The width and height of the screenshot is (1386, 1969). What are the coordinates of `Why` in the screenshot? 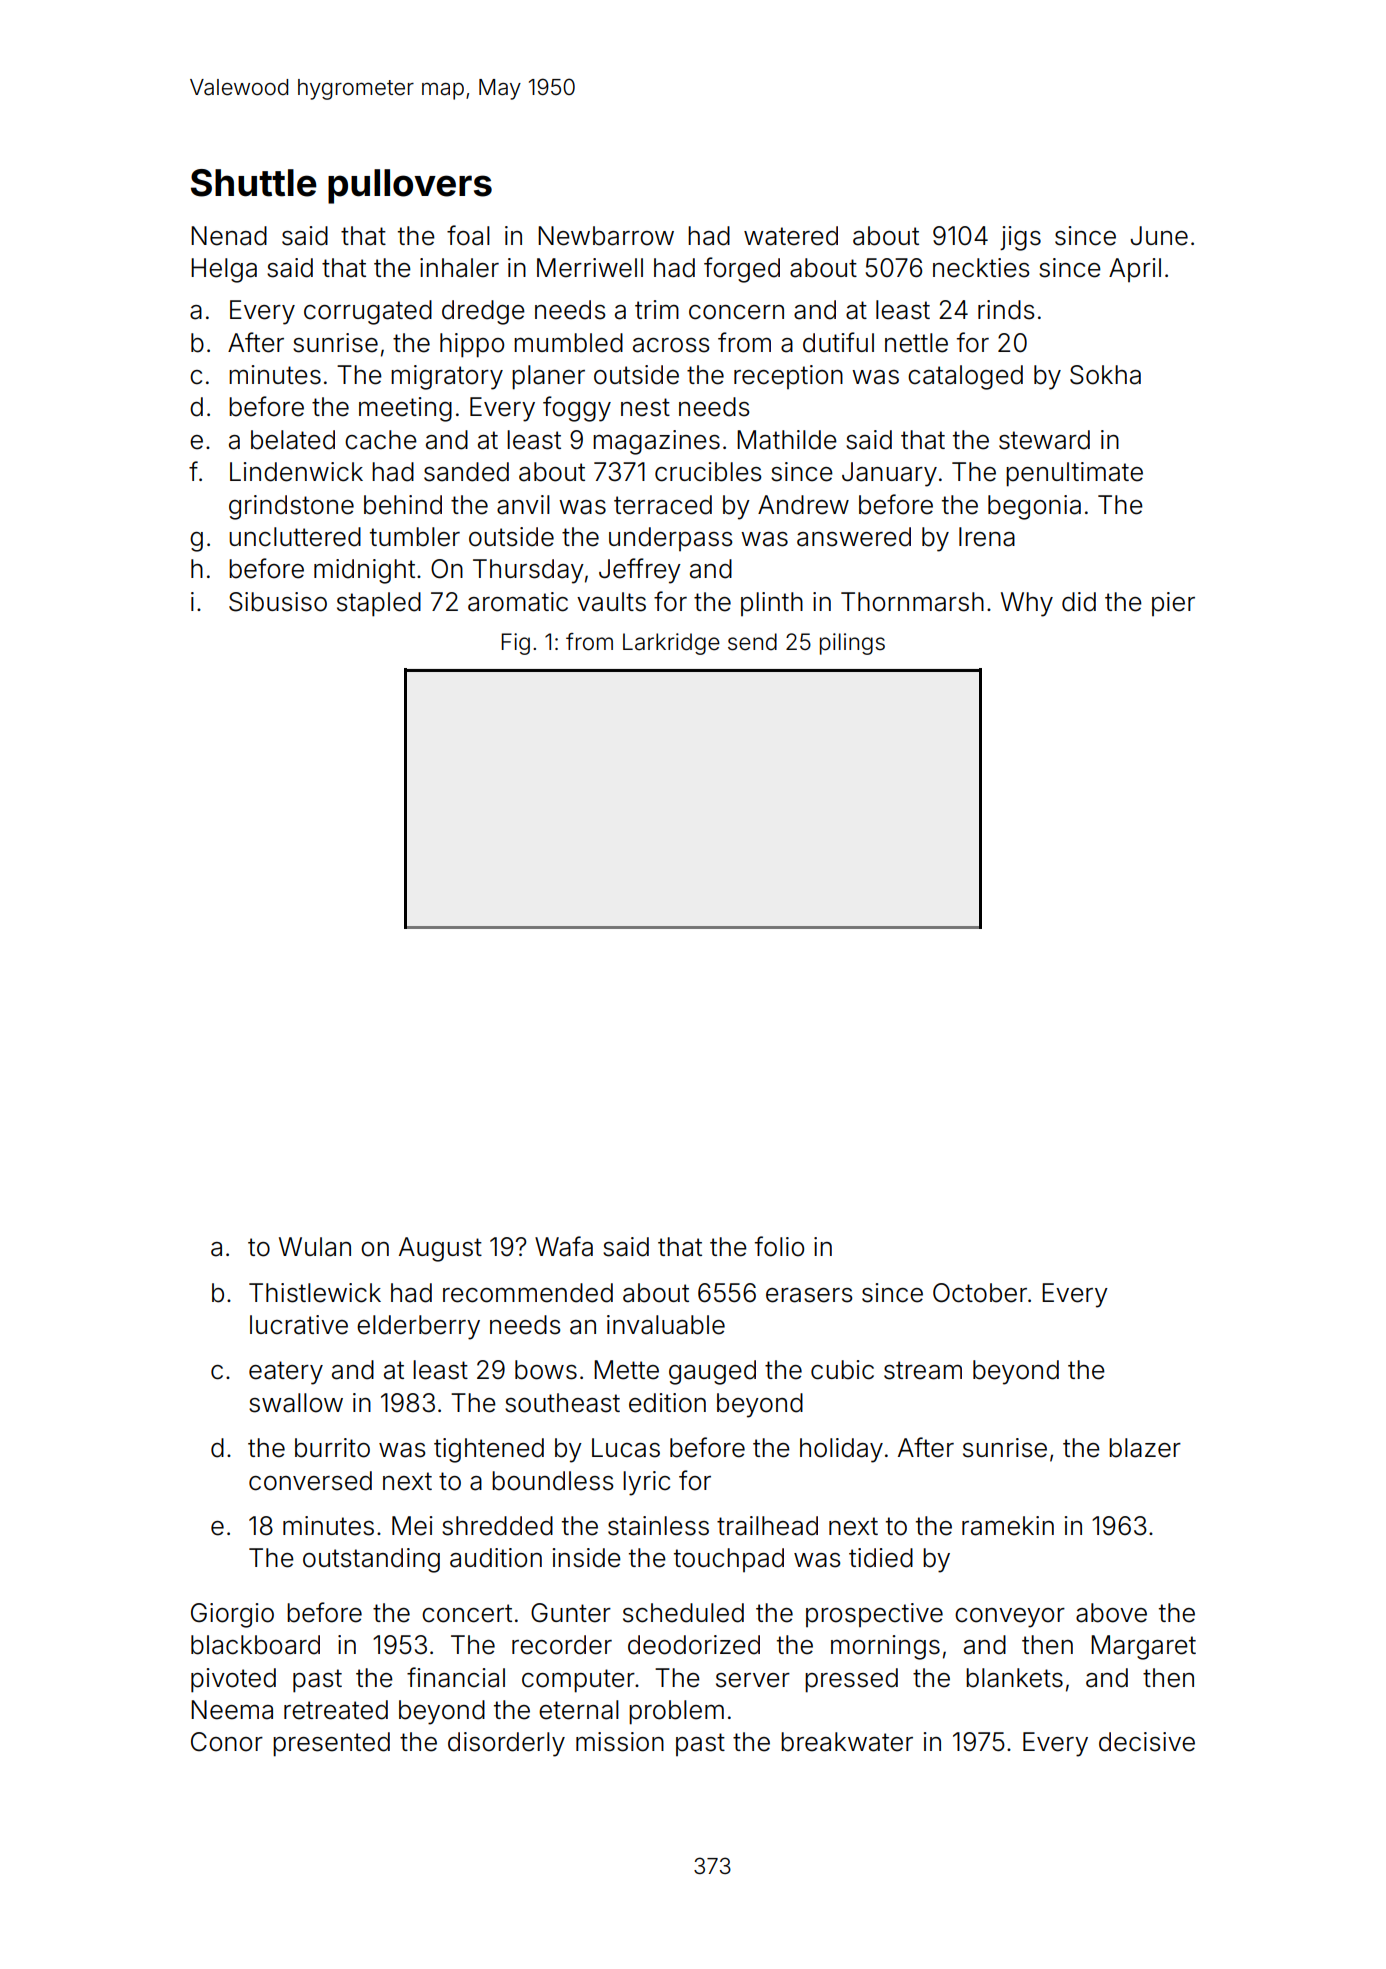 It's located at (1027, 604).
